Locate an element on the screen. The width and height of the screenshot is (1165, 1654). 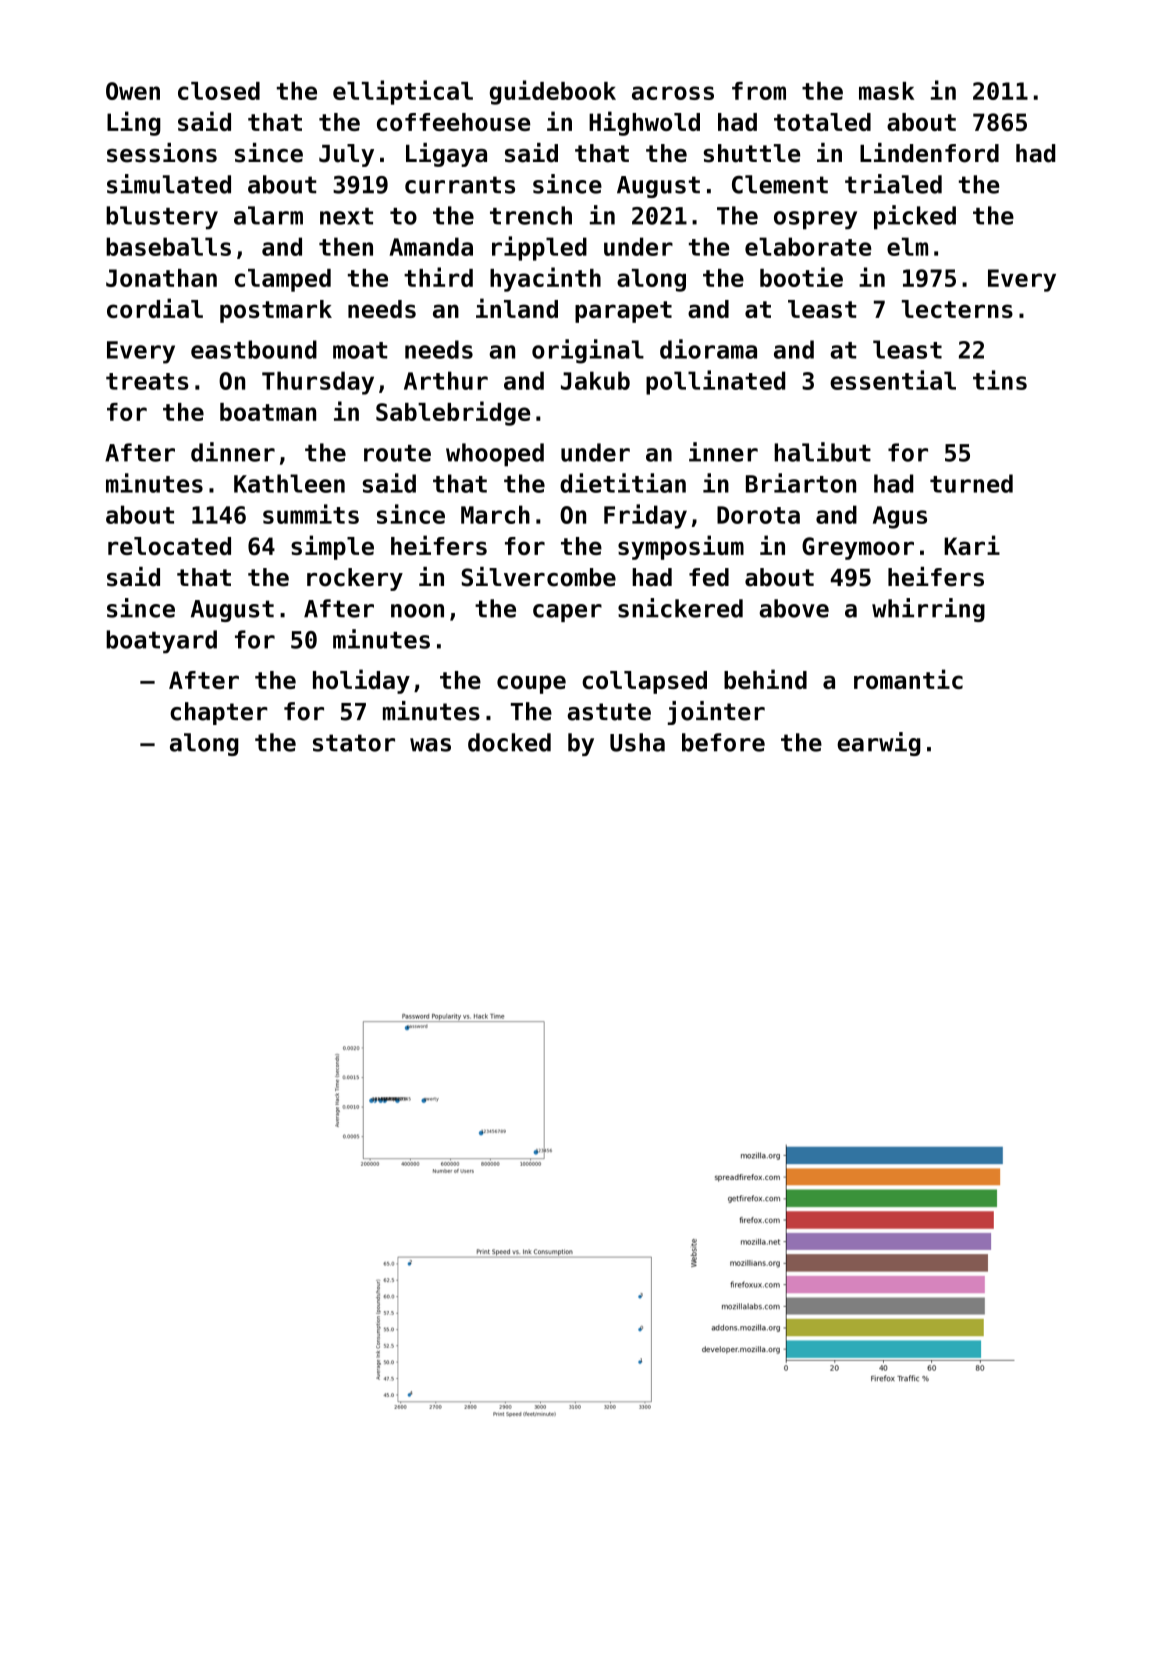
jointer is located at coordinates (716, 713).
